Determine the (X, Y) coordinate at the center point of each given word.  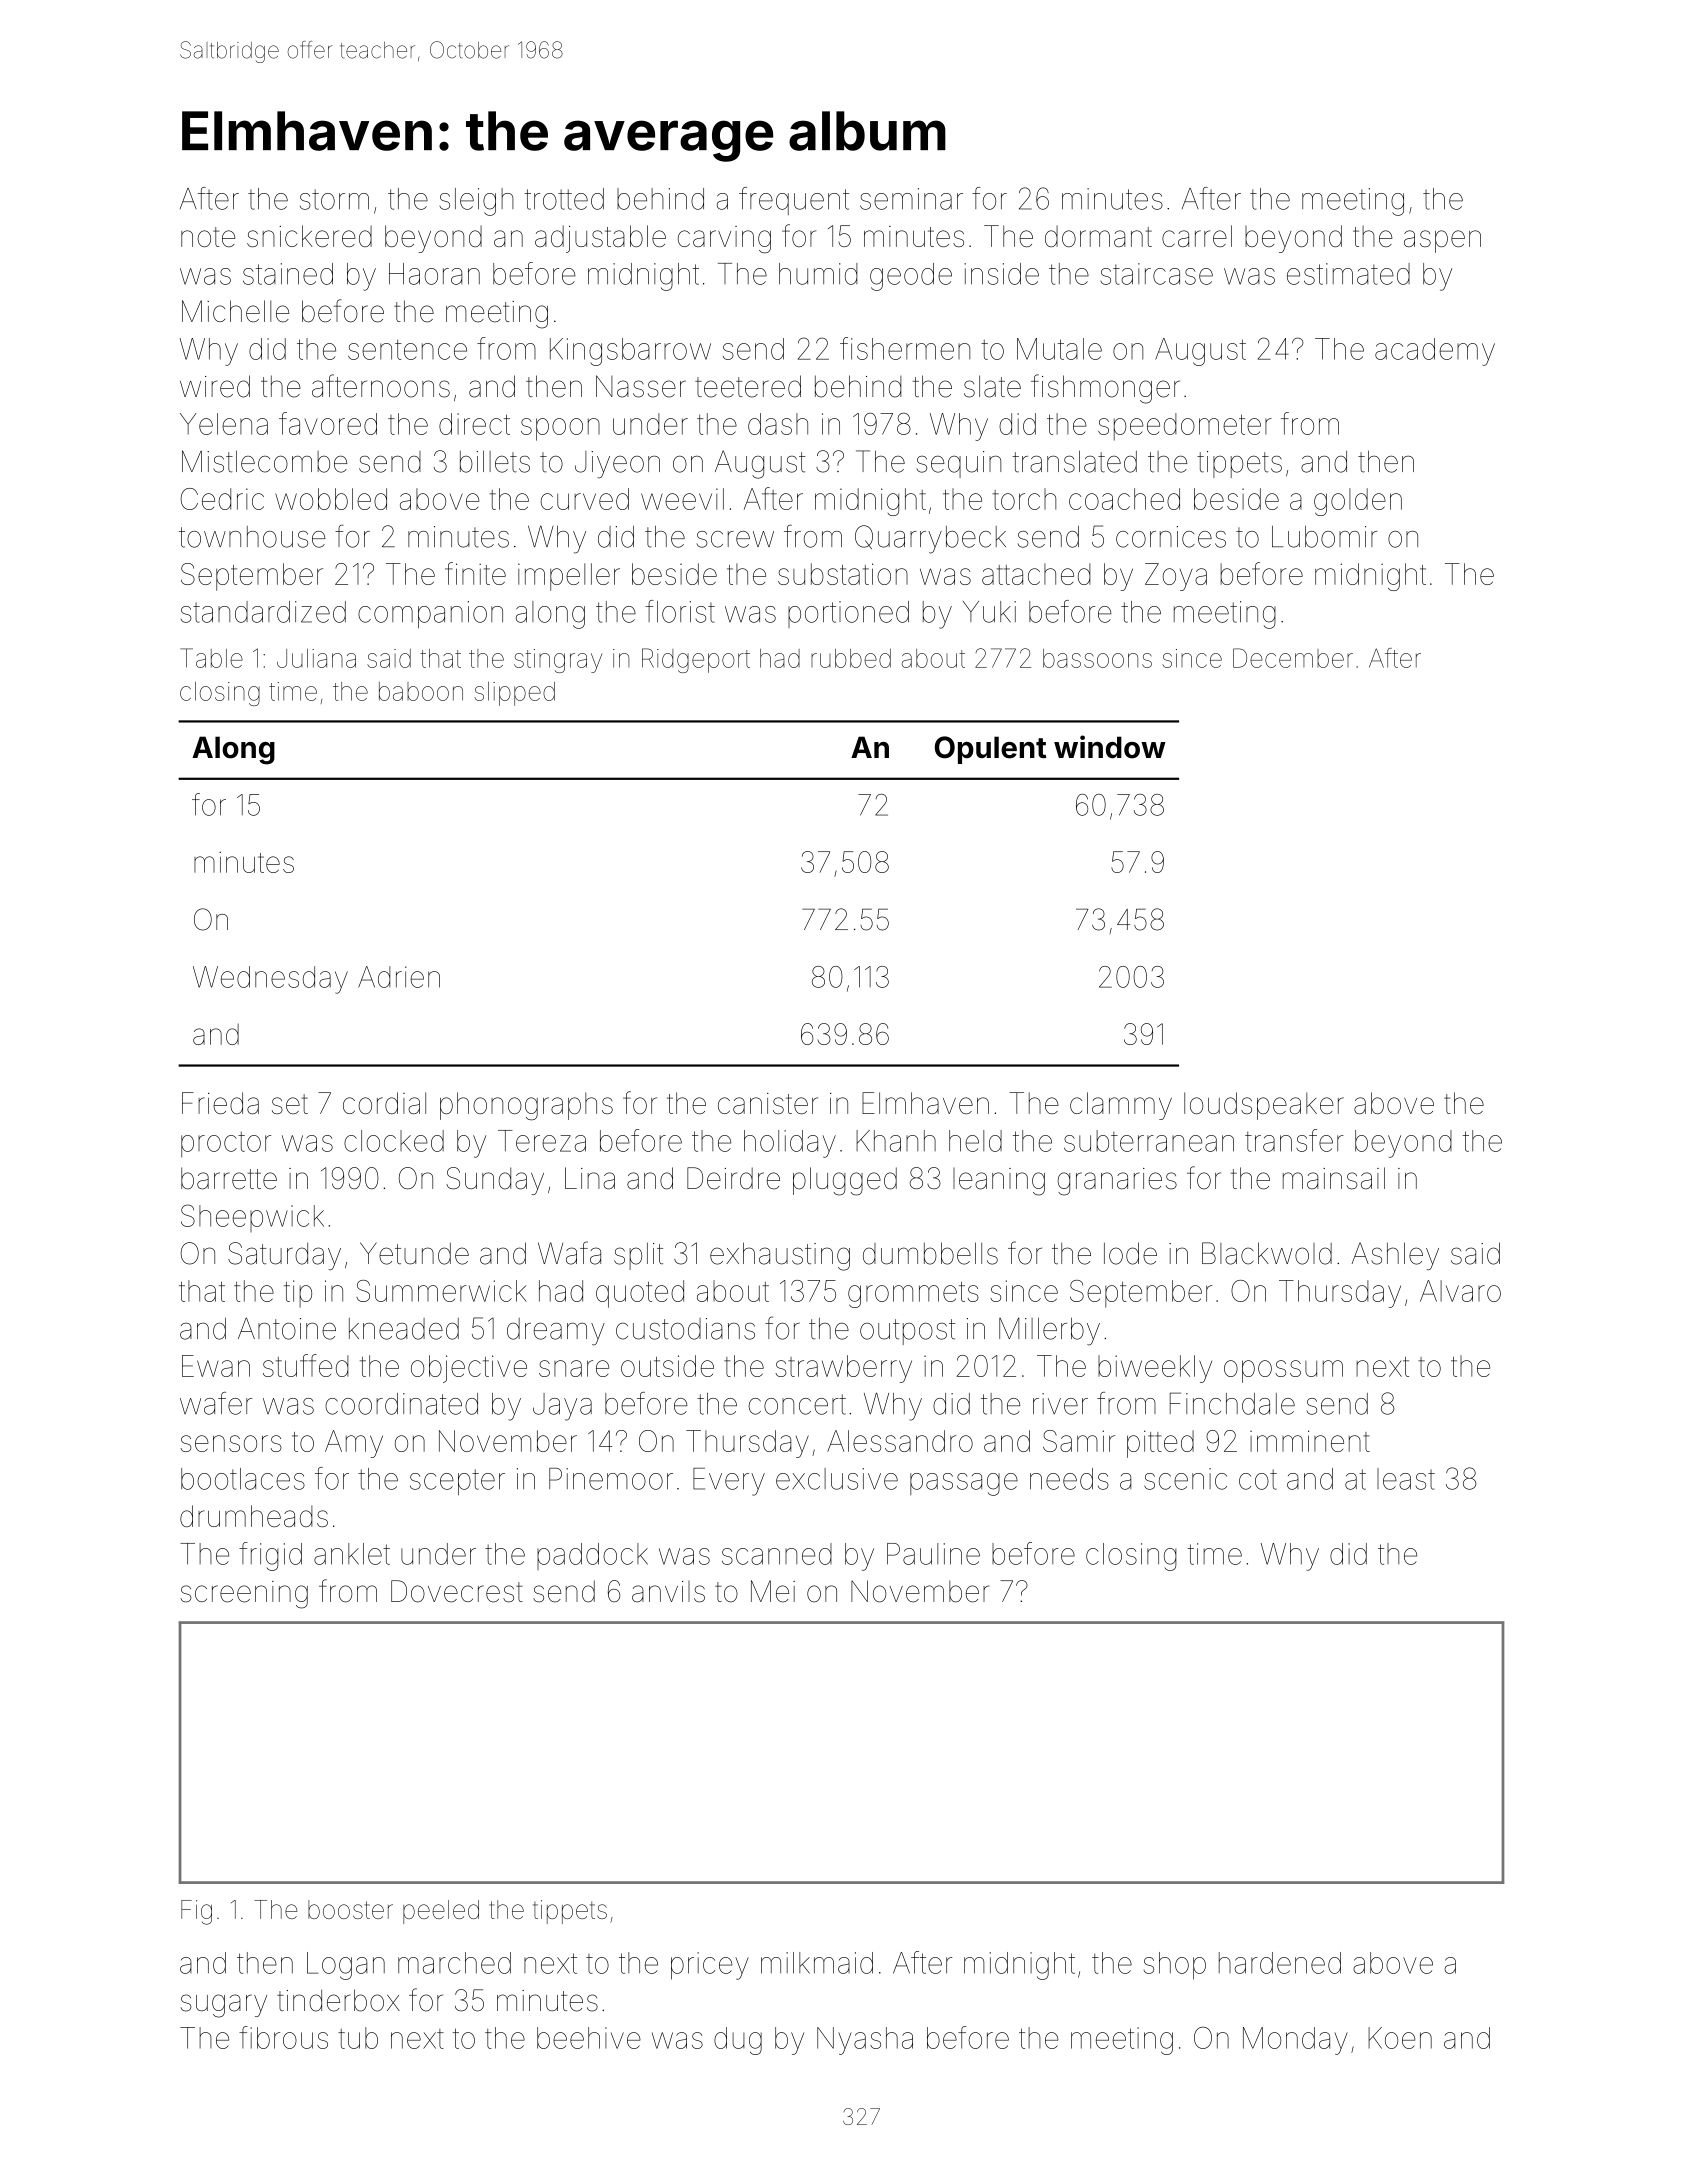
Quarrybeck (930, 539)
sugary (224, 2006)
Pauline (933, 1554)
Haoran (434, 274)
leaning (999, 1182)
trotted (564, 199)
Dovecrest (457, 1591)
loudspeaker (1264, 1106)
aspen (1442, 241)
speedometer (1185, 427)
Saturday (284, 1256)
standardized (263, 612)
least (1406, 1479)
